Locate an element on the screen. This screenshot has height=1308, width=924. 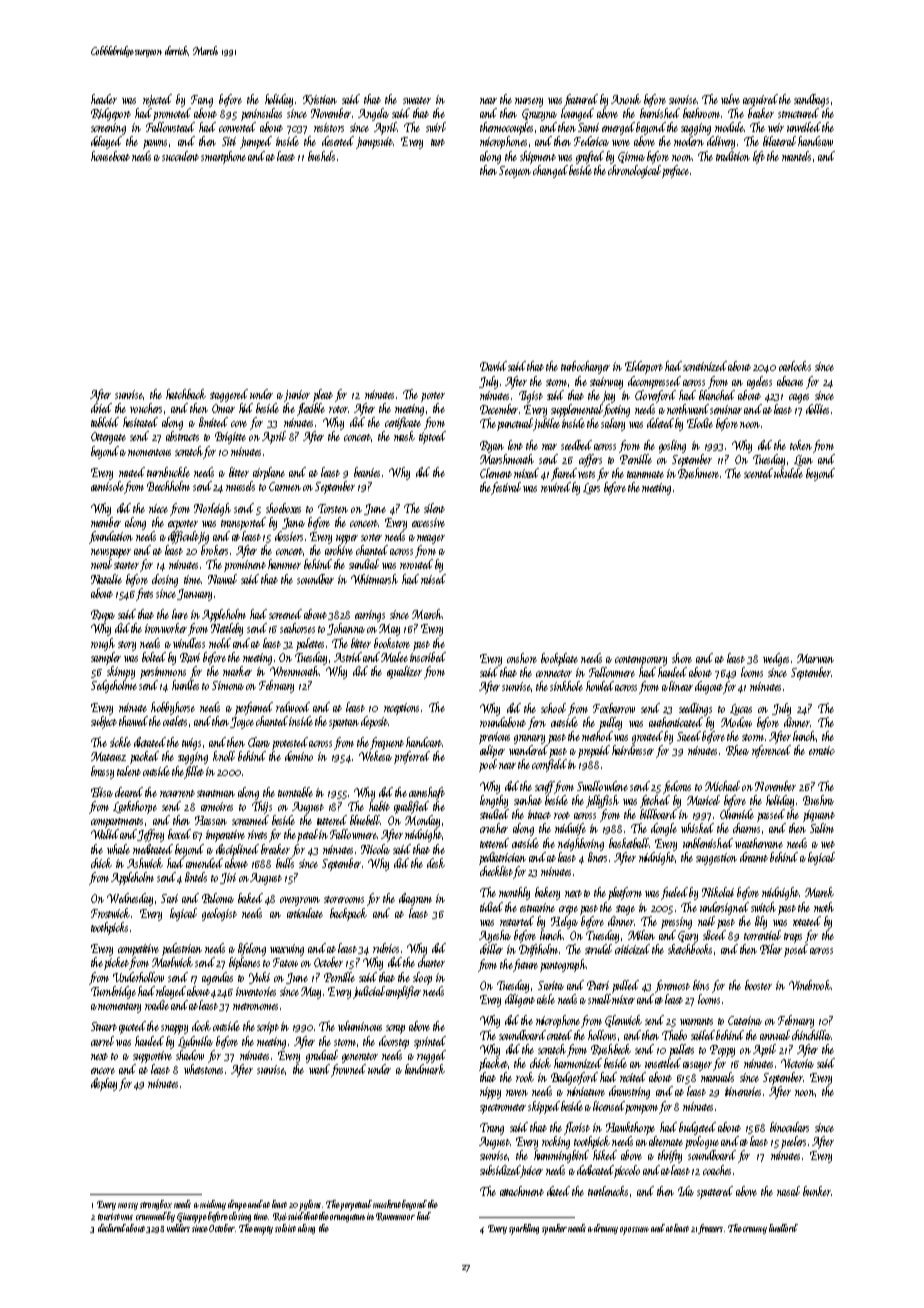
Paloma is located at coordinates (218, 898).
